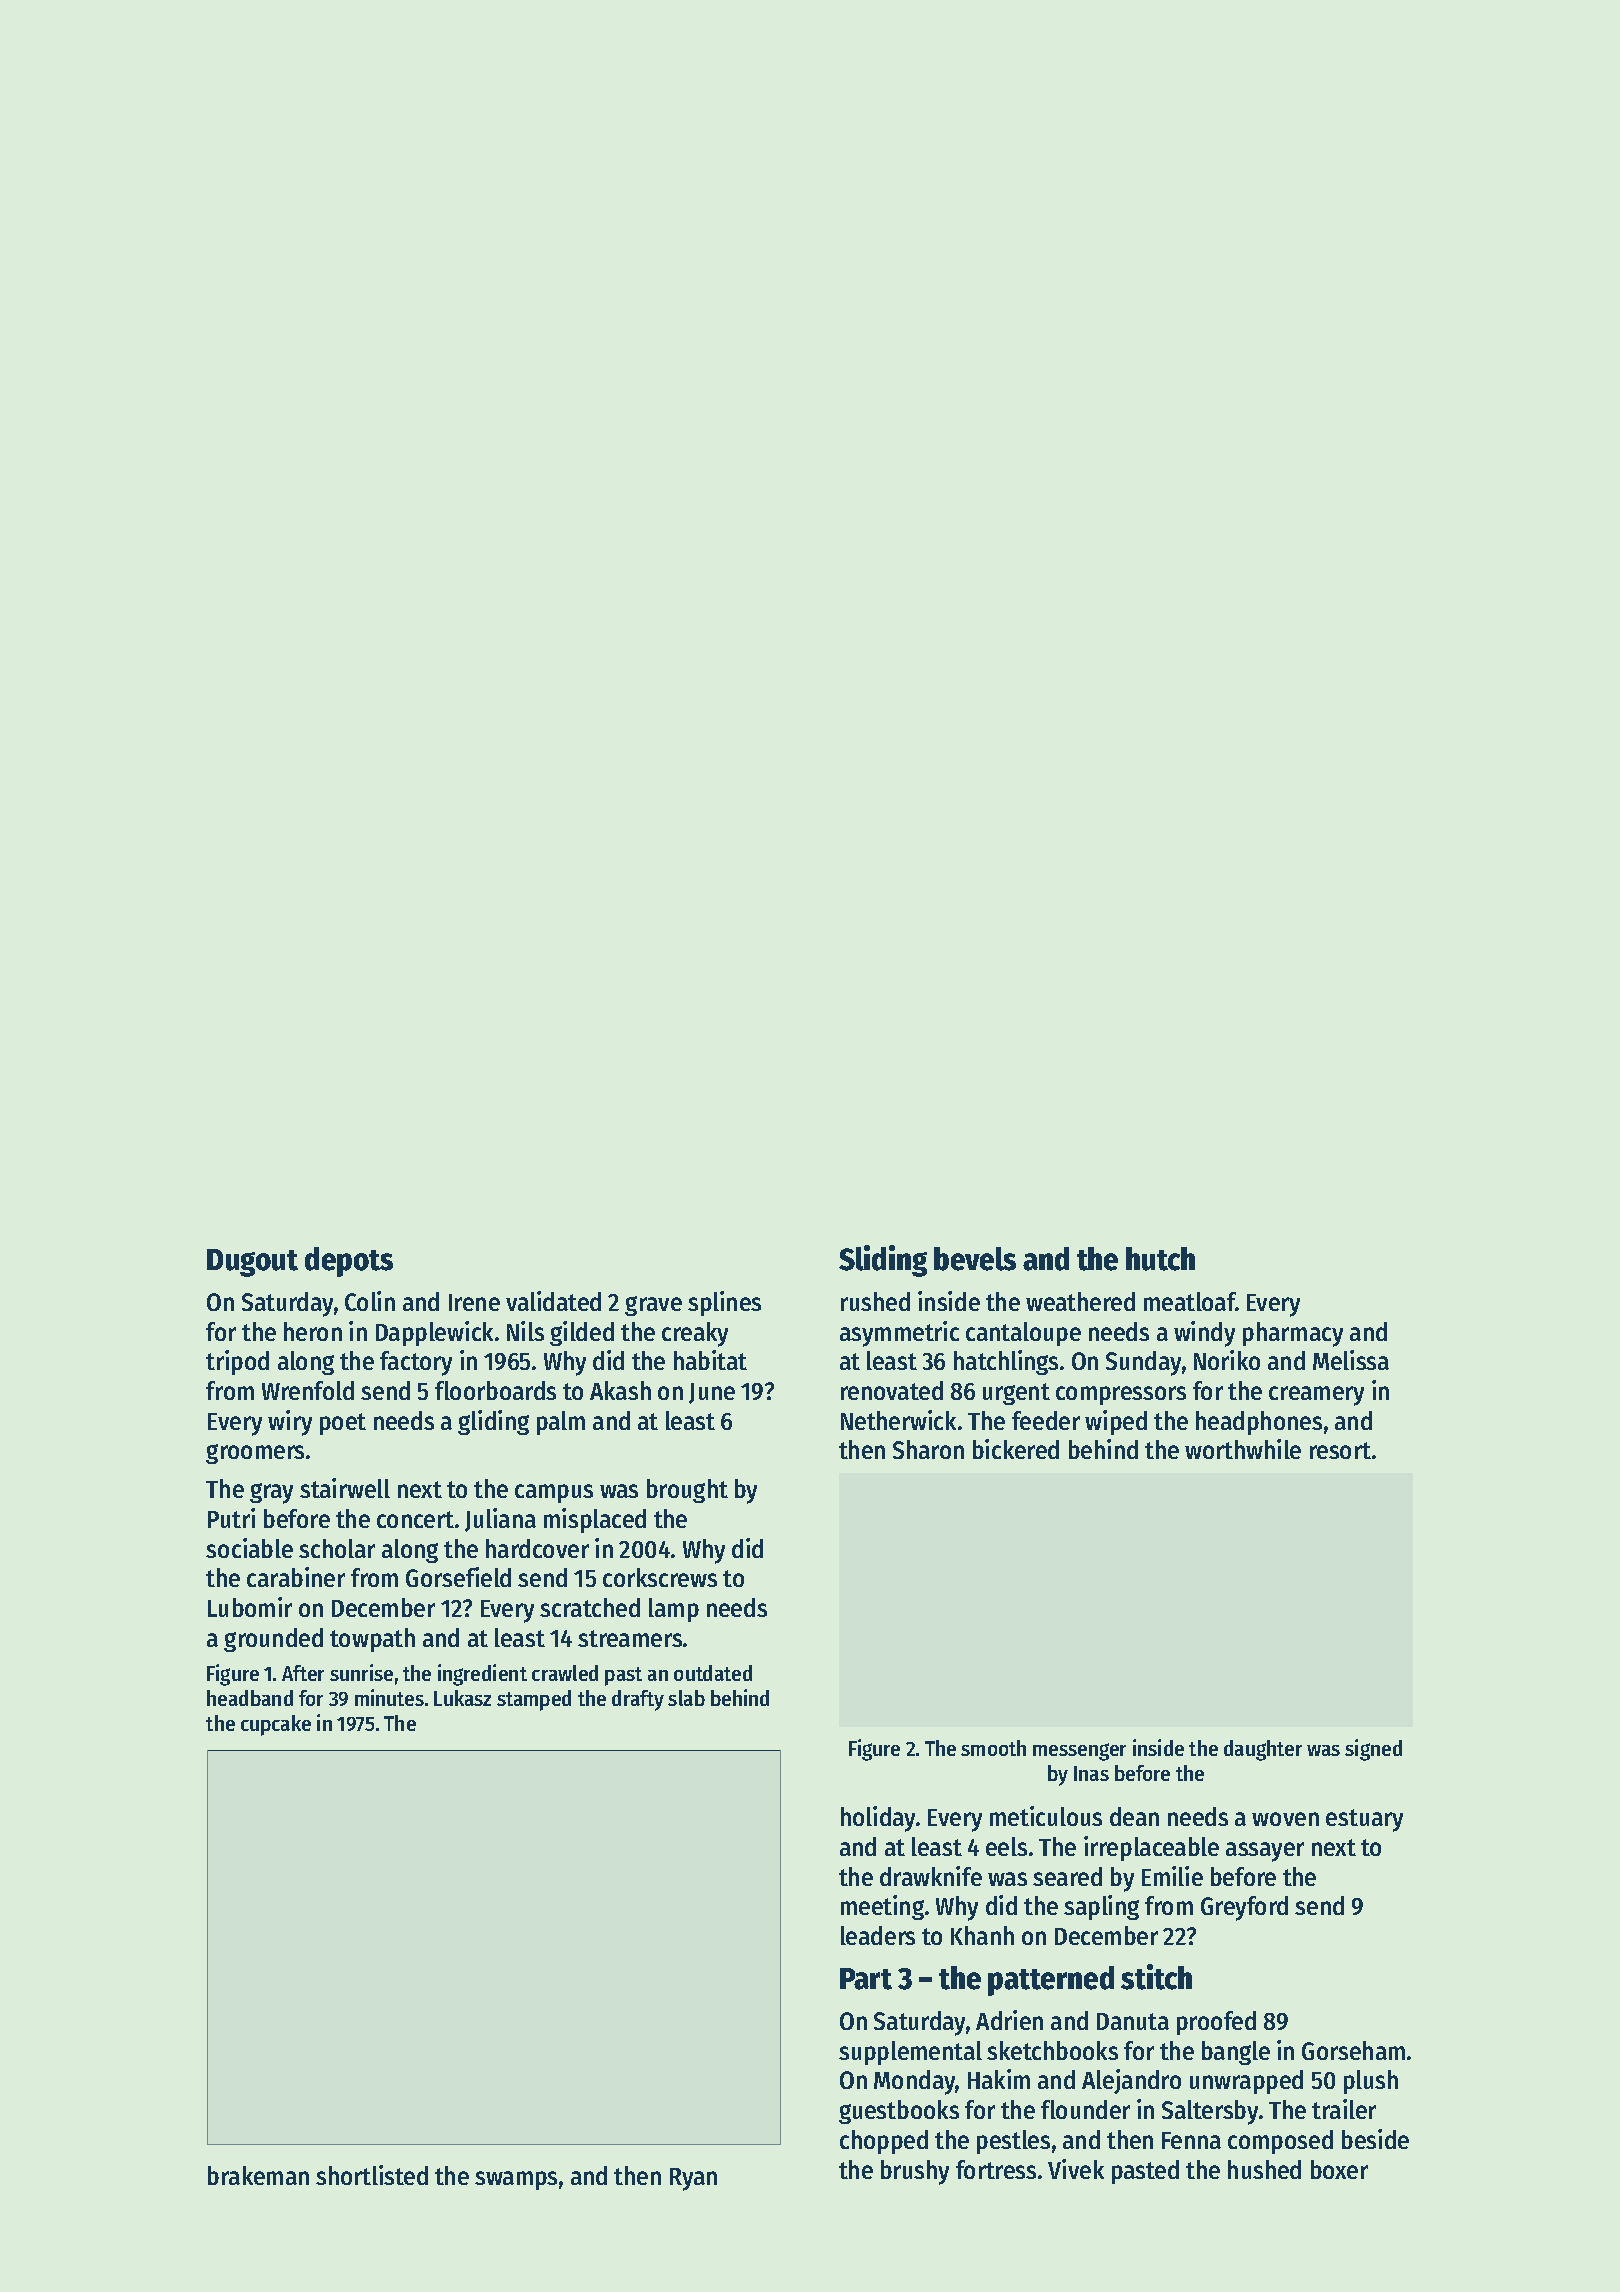 Image resolution: width=1620 pixels, height=2292 pixels. I want to click on Sunday, so click(1143, 1363).
